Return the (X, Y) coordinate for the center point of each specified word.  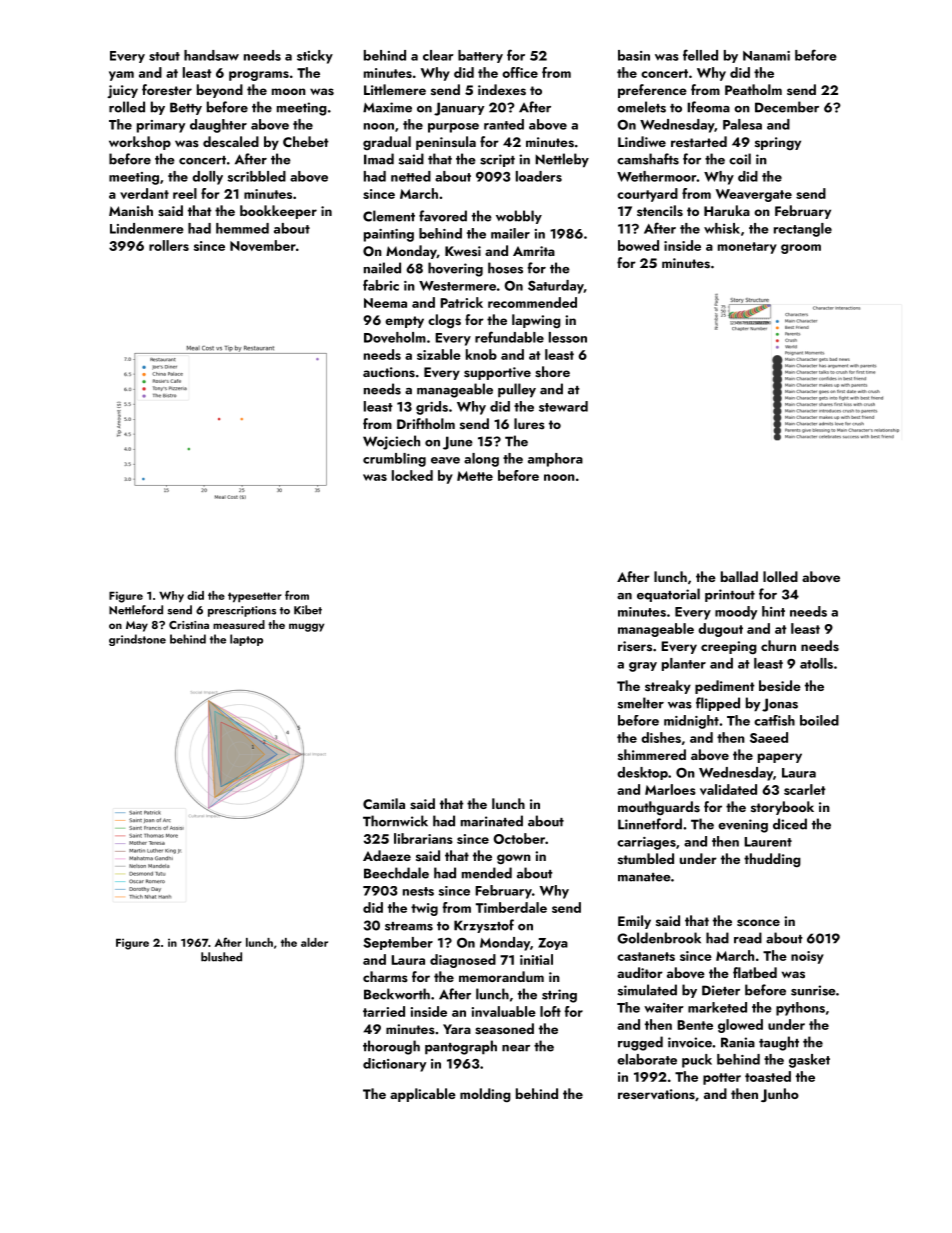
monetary (747, 248)
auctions (389, 372)
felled (700, 55)
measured (239, 624)
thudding (772, 860)
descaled (231, 142)
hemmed (242, 228)
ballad (739, 576)
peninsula (446, 143)
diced (790, 824)
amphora (555, 460)
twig (424, 909)
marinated (492, 821)
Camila (384, 803)
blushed (221, 957)
